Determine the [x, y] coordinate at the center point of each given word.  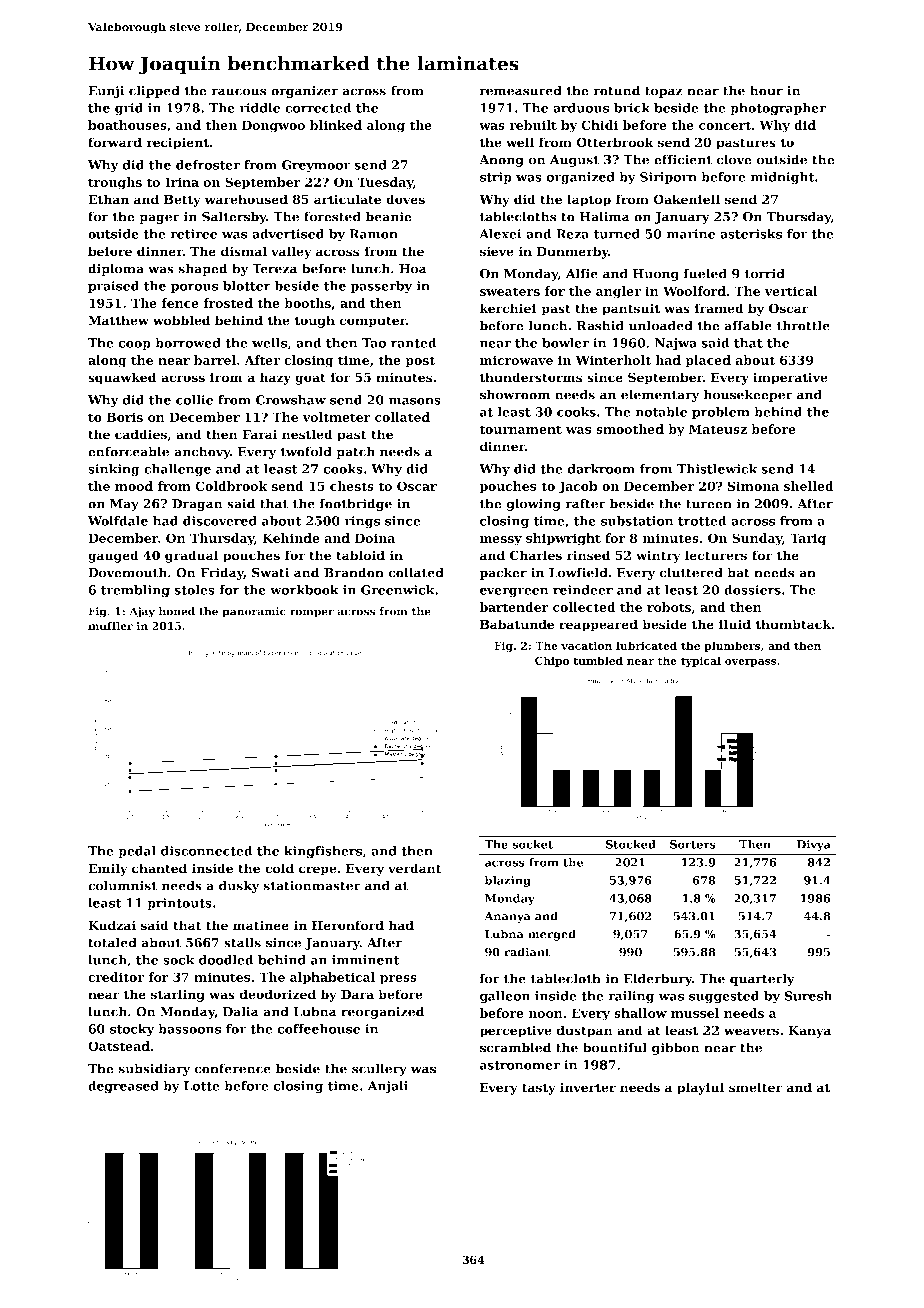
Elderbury [657, 979]
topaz [664, 92]
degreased [123, 1087]
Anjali [388, 1087]
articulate [347, 199]
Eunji [106, 92]
